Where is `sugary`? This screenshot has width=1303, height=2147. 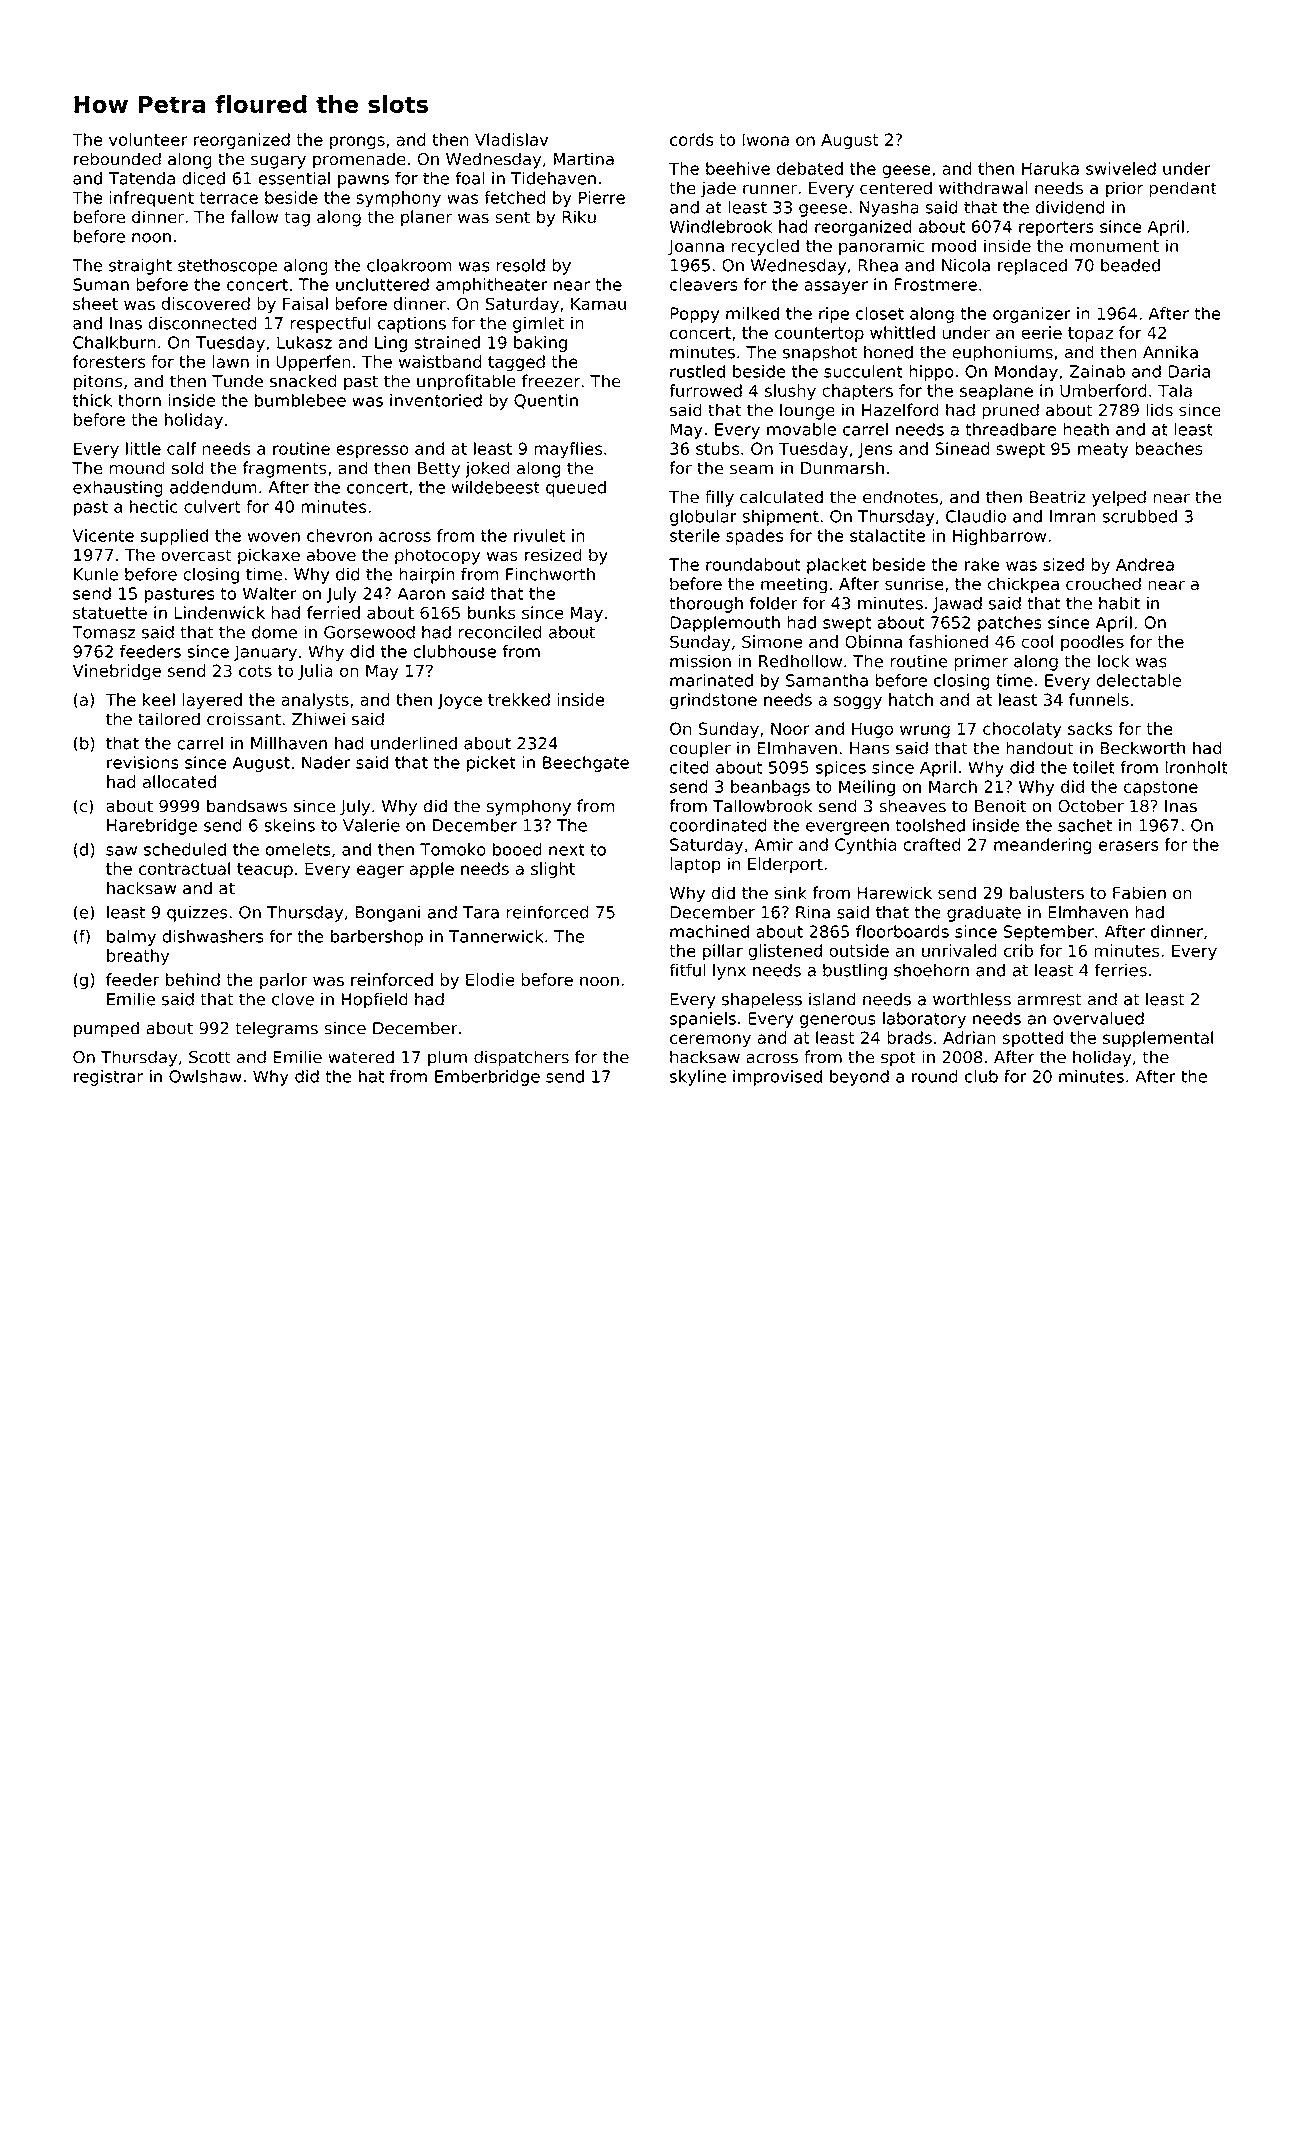 sugary is located at coordinates (278, 162).
